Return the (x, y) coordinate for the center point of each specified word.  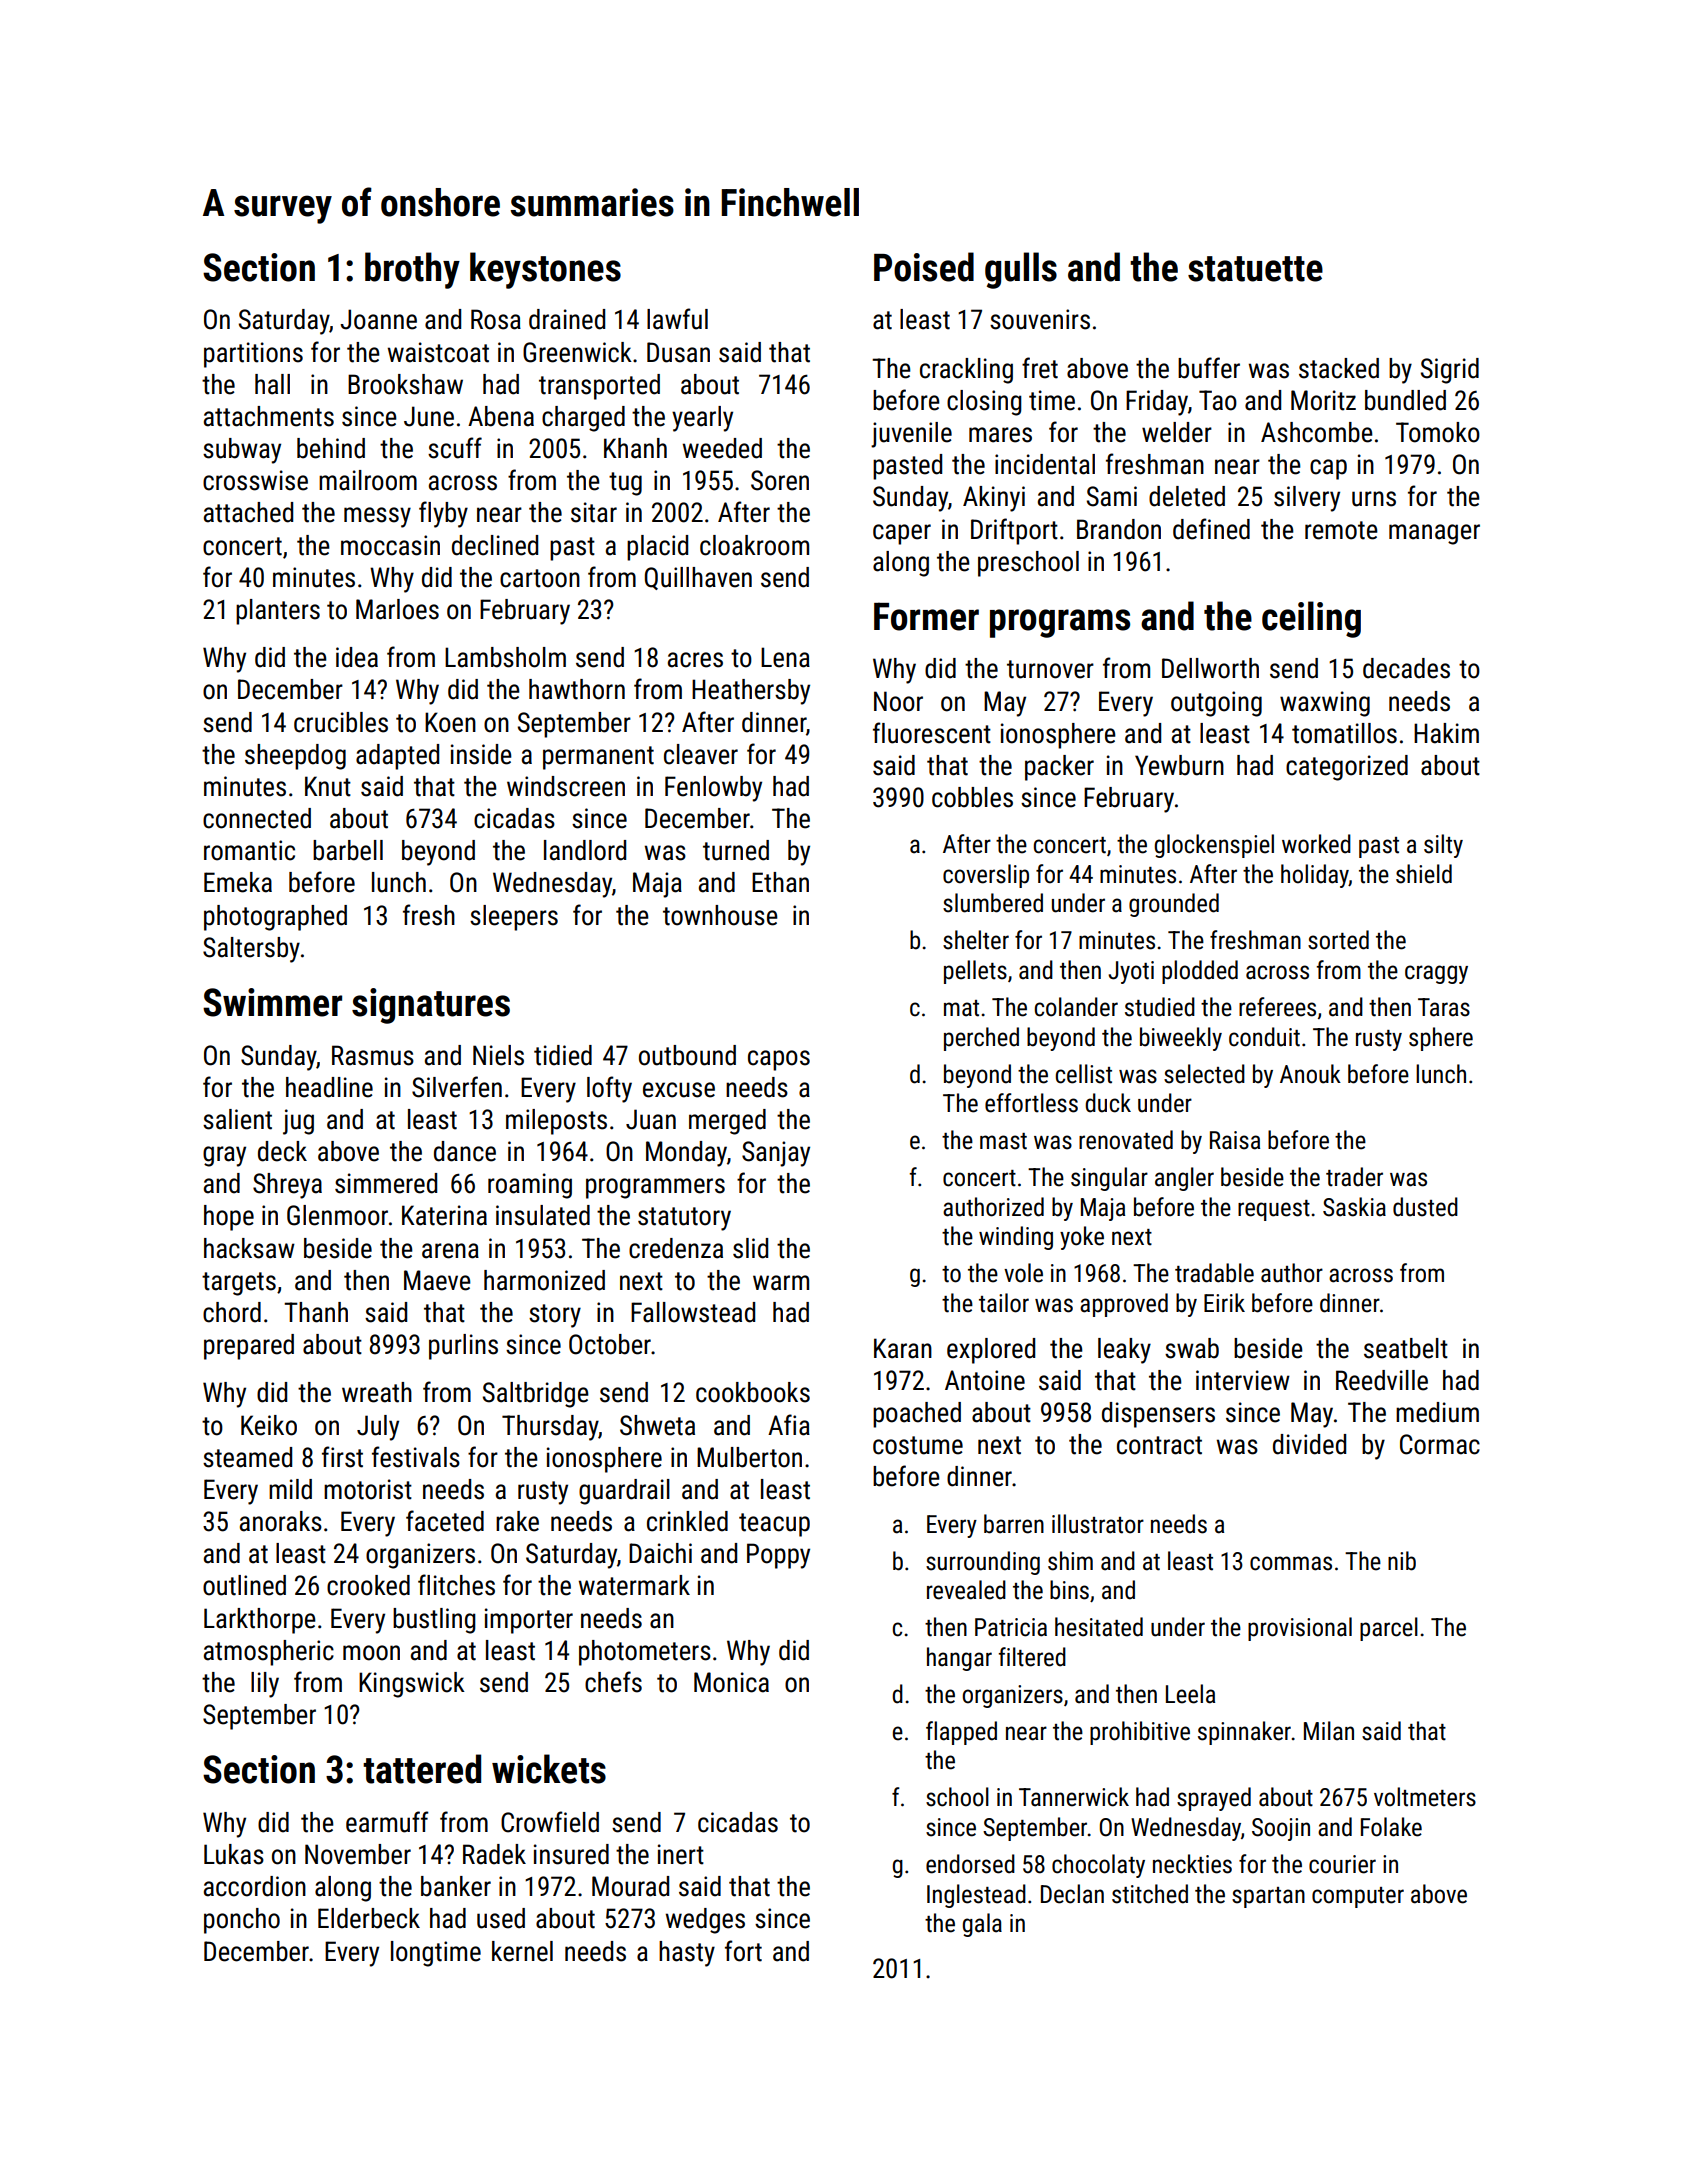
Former (926, 616)
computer (1358, 1897)
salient (237, 1119)
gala (982, 1925)
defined (1211, 529)
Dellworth (1210, 668)
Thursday (550, 1428)
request (1274, 1210)
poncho (242, 1921)
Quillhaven (698, 578)
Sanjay (776, 1154)
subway (242, 451)
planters (278, 612)
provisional (1300, 1629)
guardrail (624, 1492)
